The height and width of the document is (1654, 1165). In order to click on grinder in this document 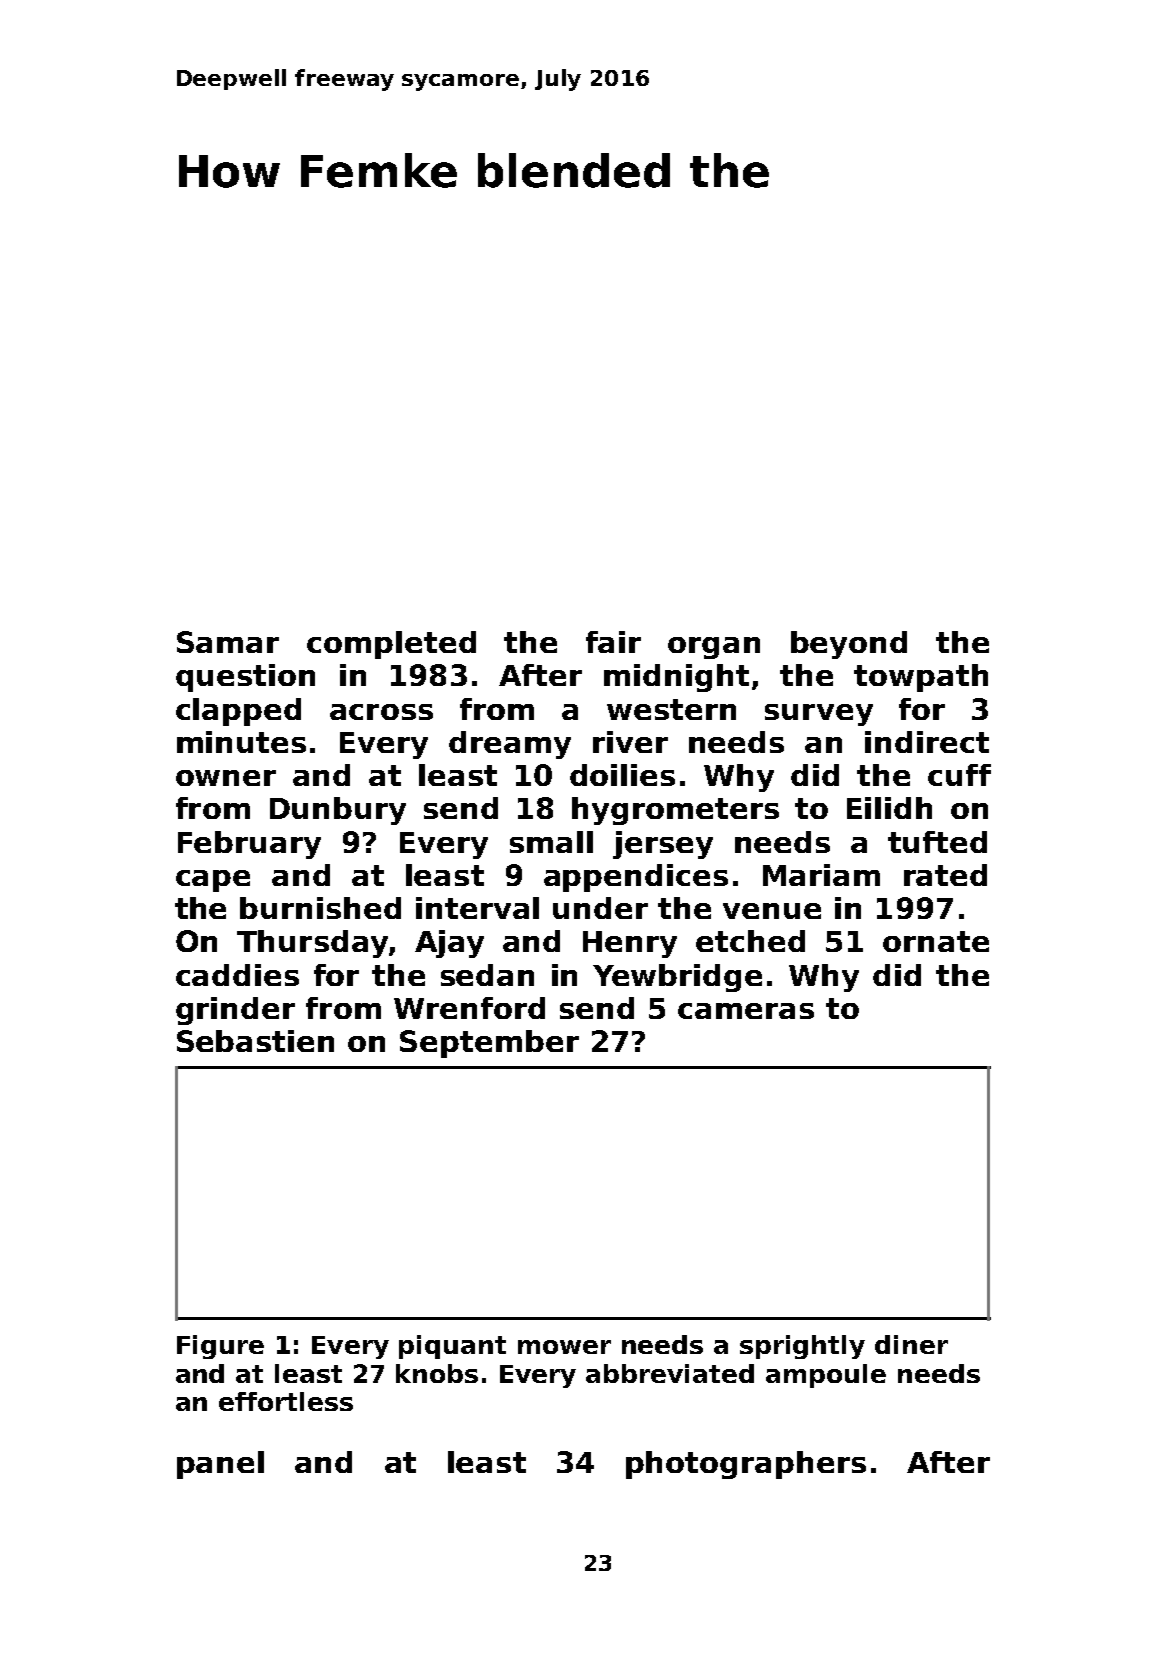, I will do `click(235, 1011)`.
